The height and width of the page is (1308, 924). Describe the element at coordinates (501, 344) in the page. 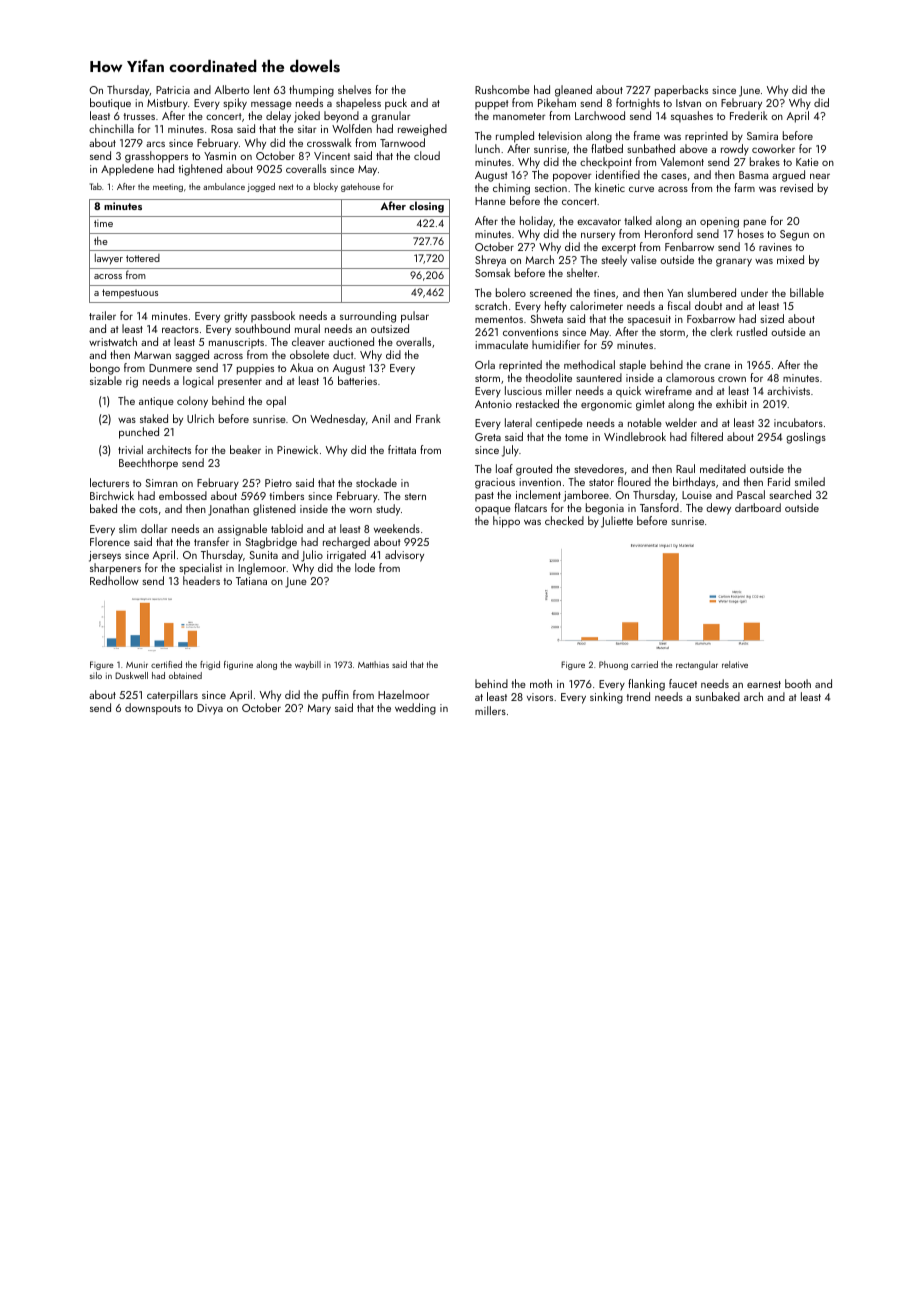

I see `immaculate` at that location.
